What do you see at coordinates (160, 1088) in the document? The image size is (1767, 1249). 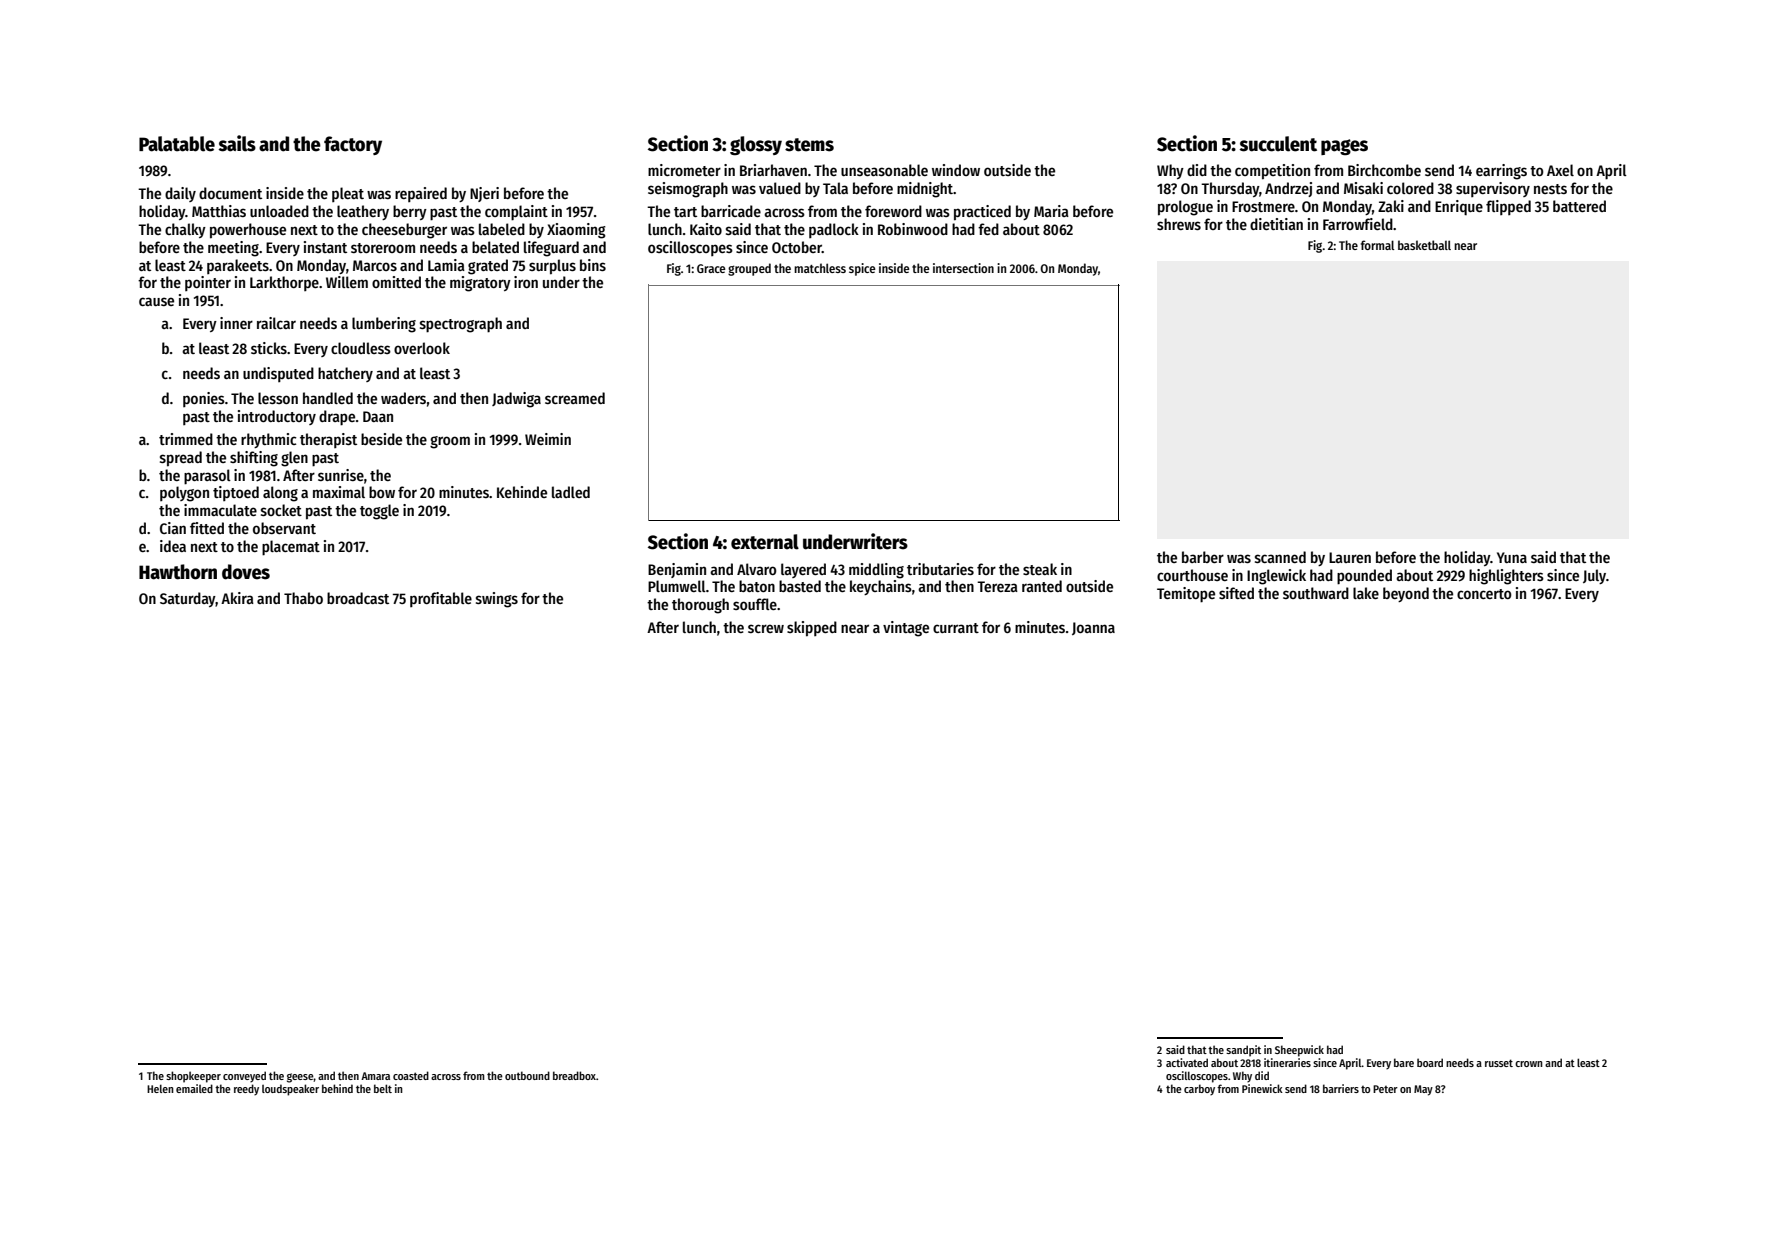 I see `Helen` at bounding box center [160, 1088].
